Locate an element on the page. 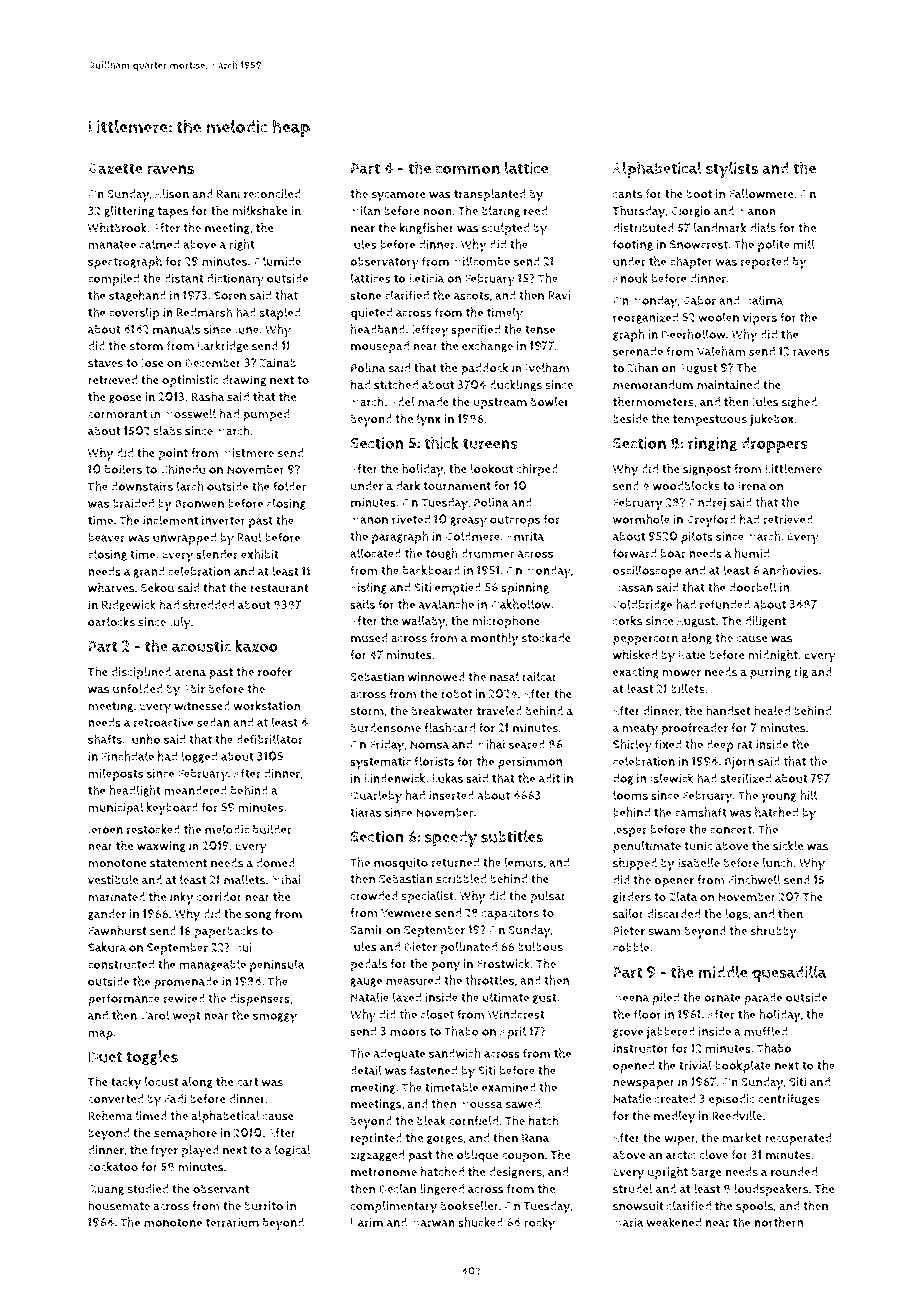  emptied is located at coordinates (458, 588).
